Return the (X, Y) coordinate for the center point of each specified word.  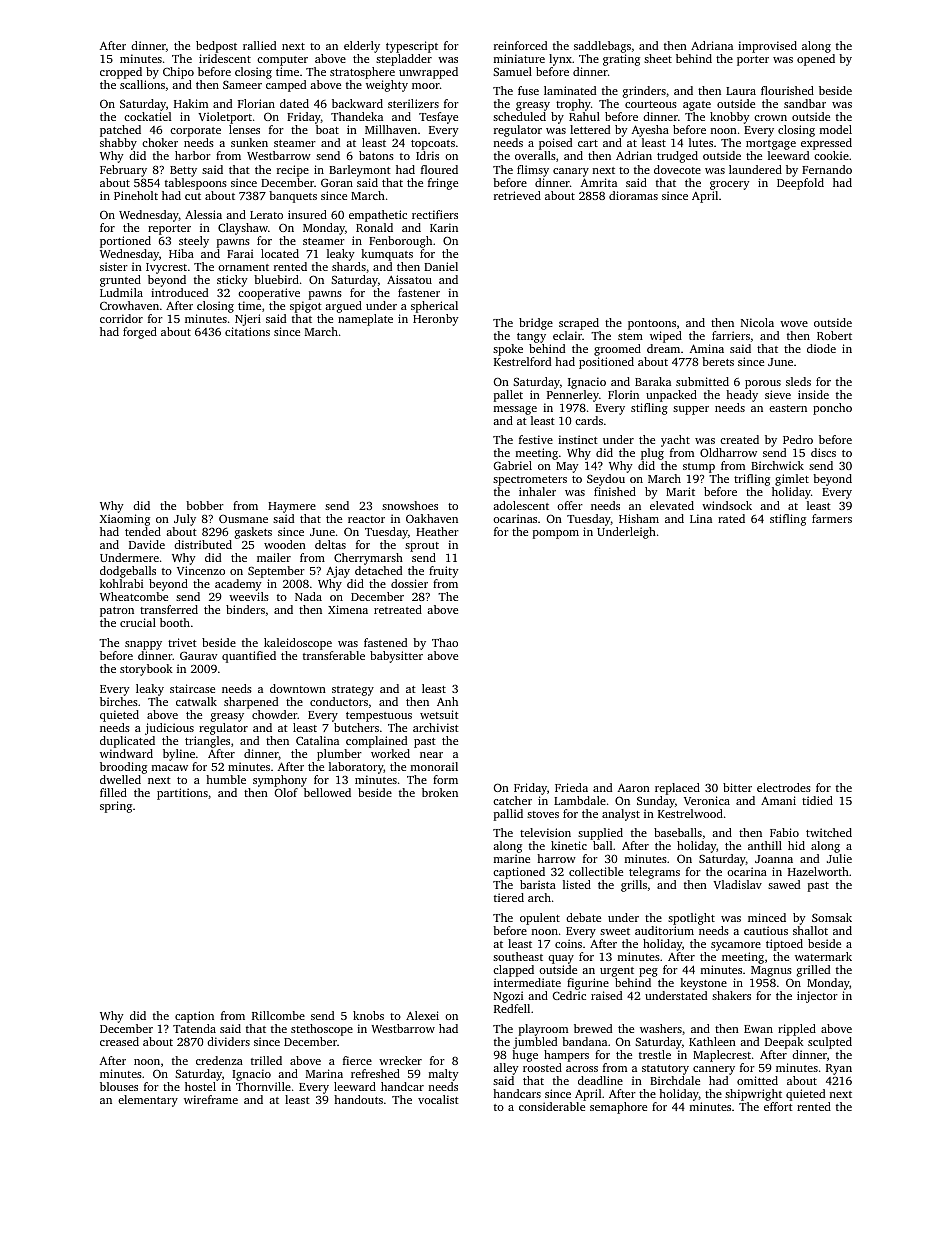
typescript (412, 47)
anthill (765, 845)
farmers (832, 518)
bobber (205, 505)
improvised (767, 47)
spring (116, 807)
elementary (148, 1101)
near (431, 755)
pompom (556, 534)
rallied (259, 45)
